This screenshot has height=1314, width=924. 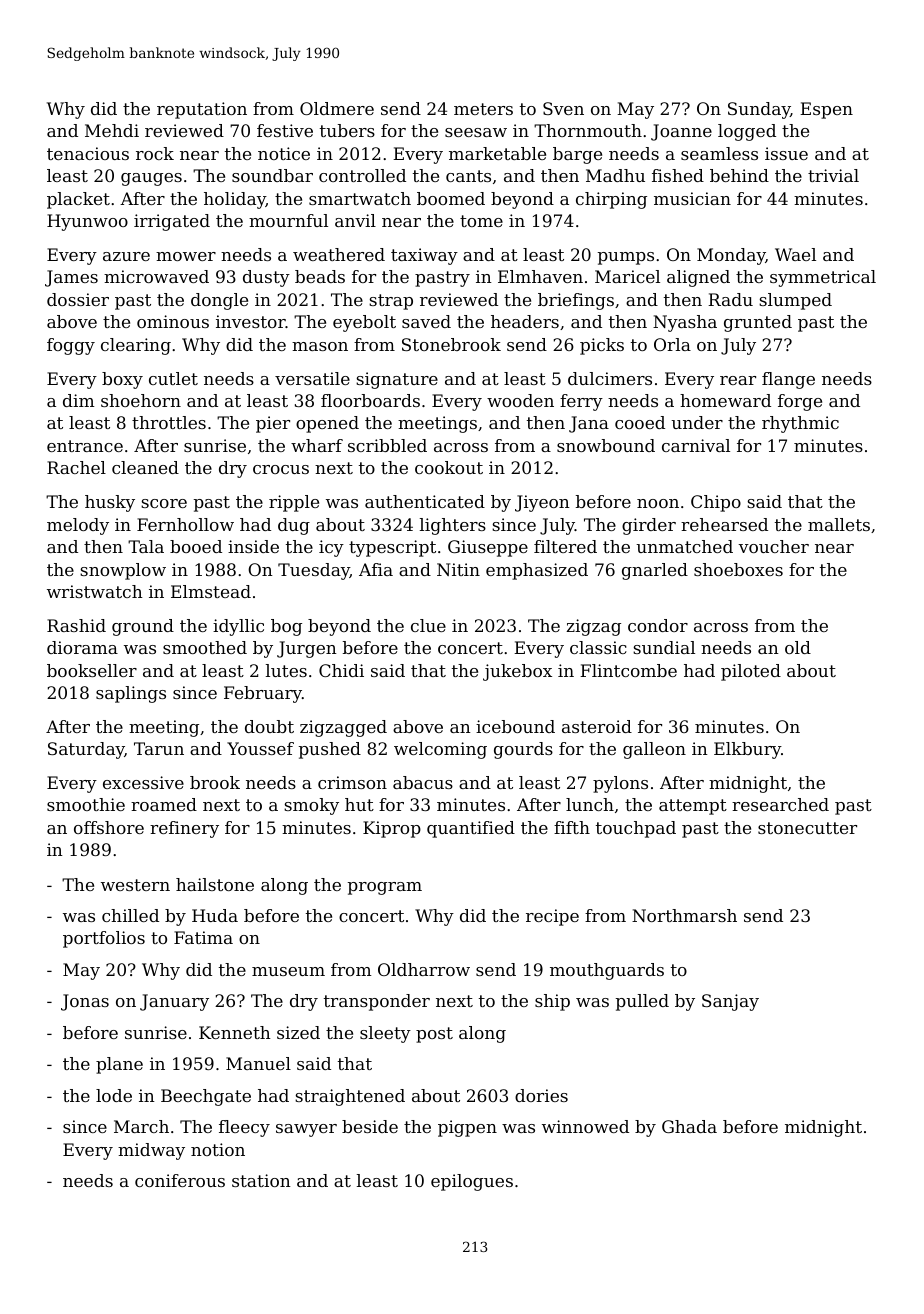 I want to click on typescript, so click(x=392, y=548).
